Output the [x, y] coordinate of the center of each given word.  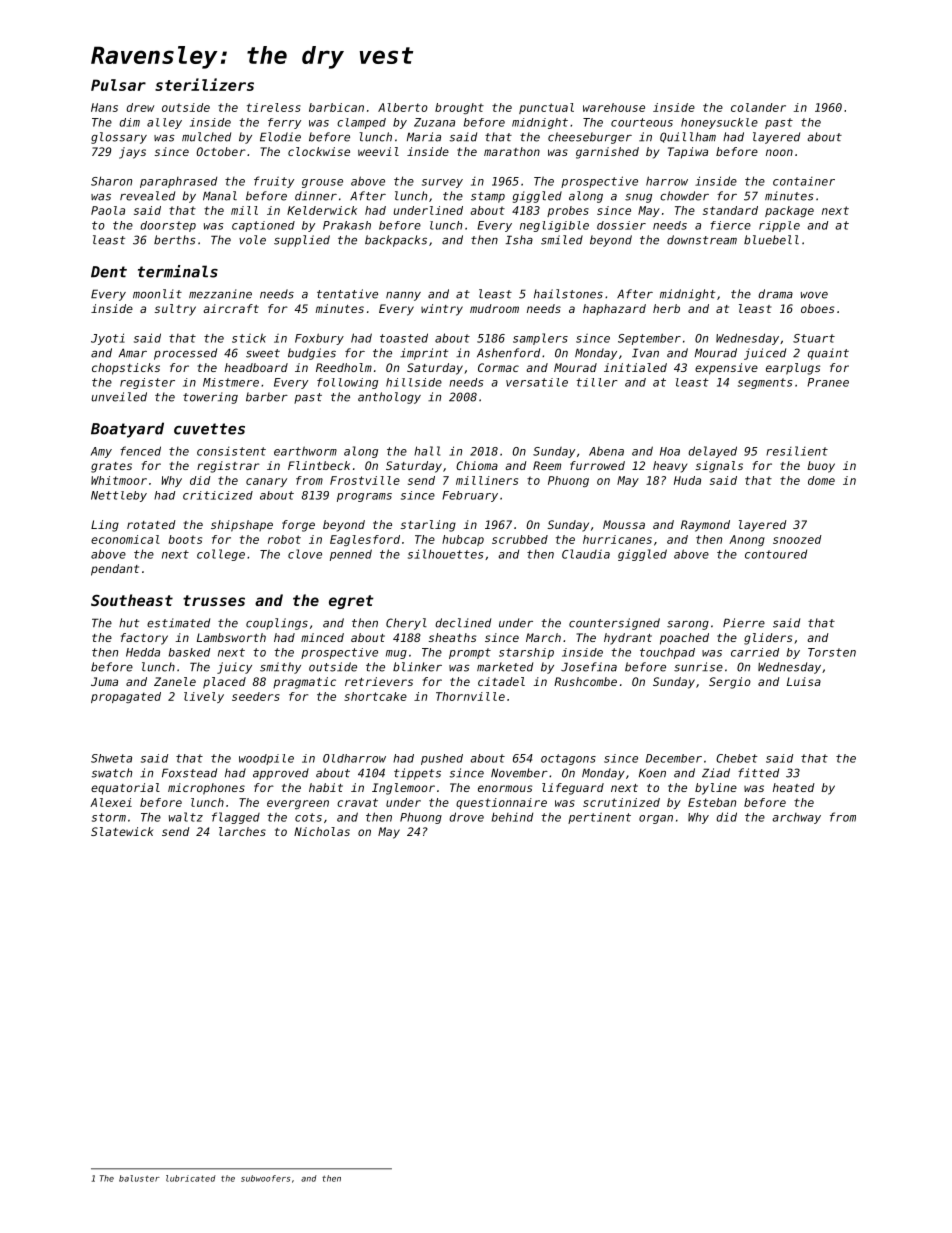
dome [821, 480]
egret [351, 602]
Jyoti [108, 339]
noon [779, 152]
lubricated [191, 1178]
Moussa [624, 524]
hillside [414, 382]
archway [796, 818]
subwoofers [266, 1178]
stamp [488, 197]
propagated [126, 697]
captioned [263, 226]
